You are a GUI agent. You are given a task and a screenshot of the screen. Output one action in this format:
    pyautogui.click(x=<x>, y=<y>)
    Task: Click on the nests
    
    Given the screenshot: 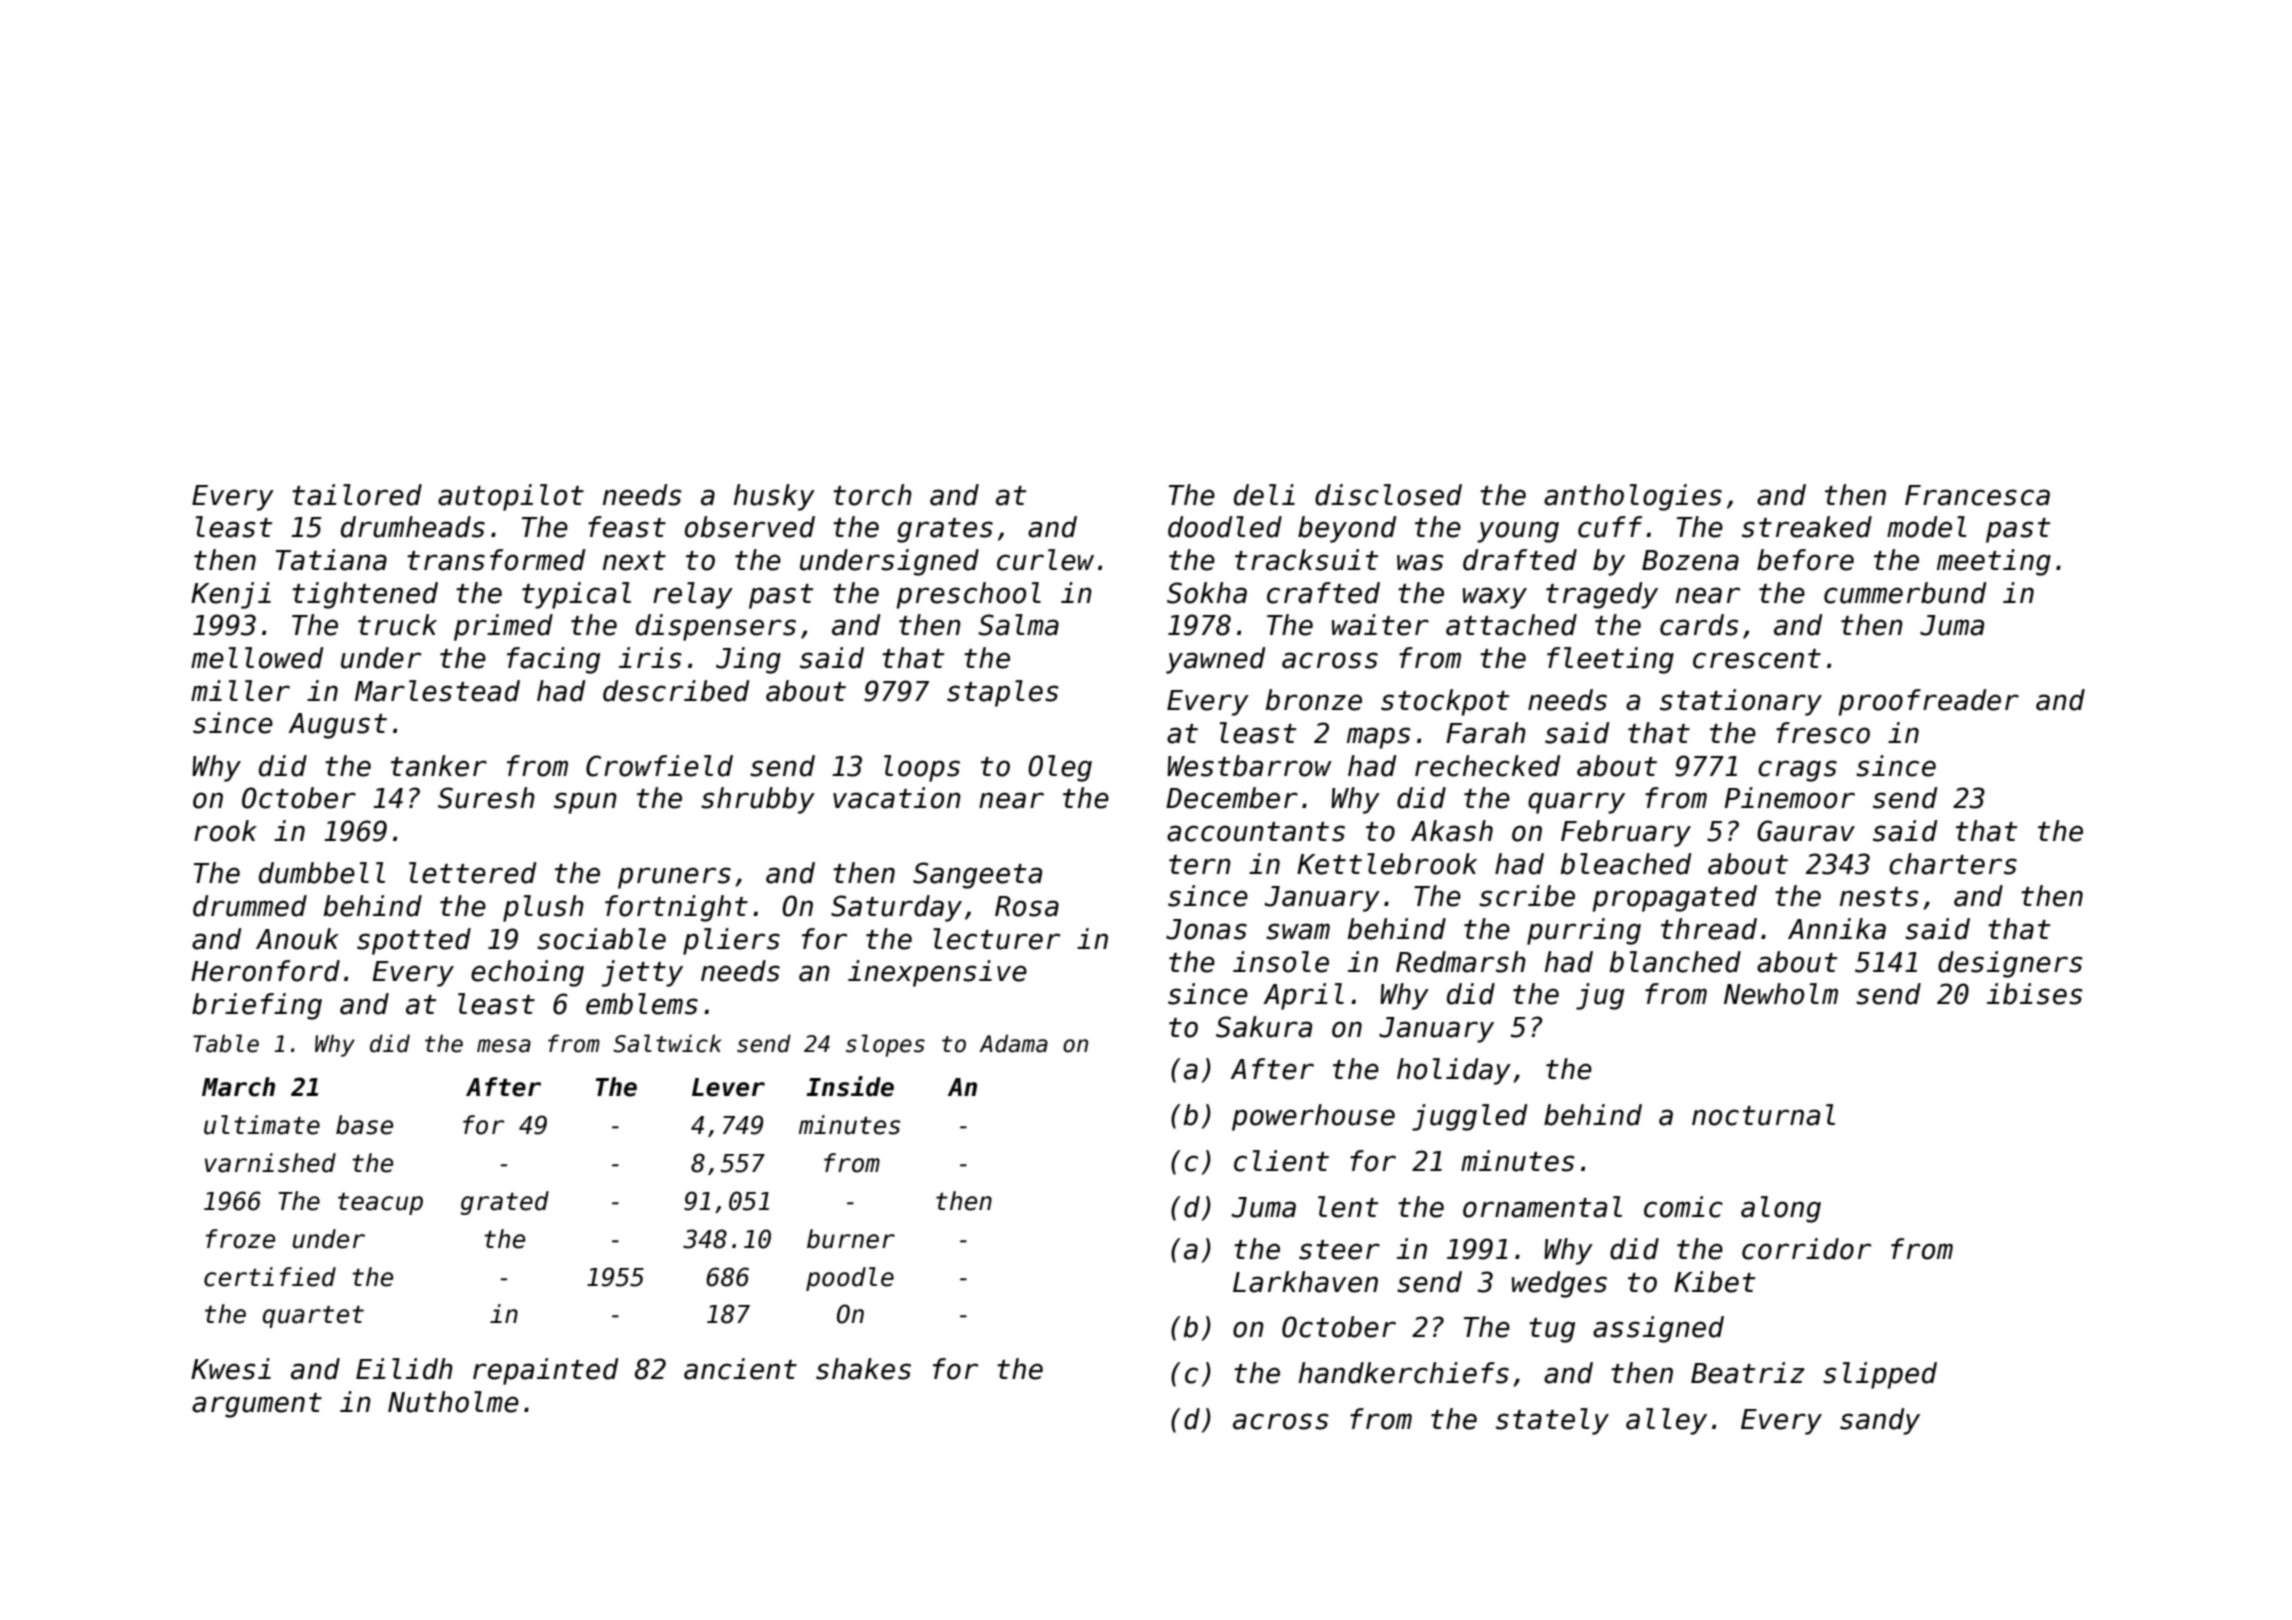 What is the action you would take?
    pyautogui.click(x=1879, y=897)
